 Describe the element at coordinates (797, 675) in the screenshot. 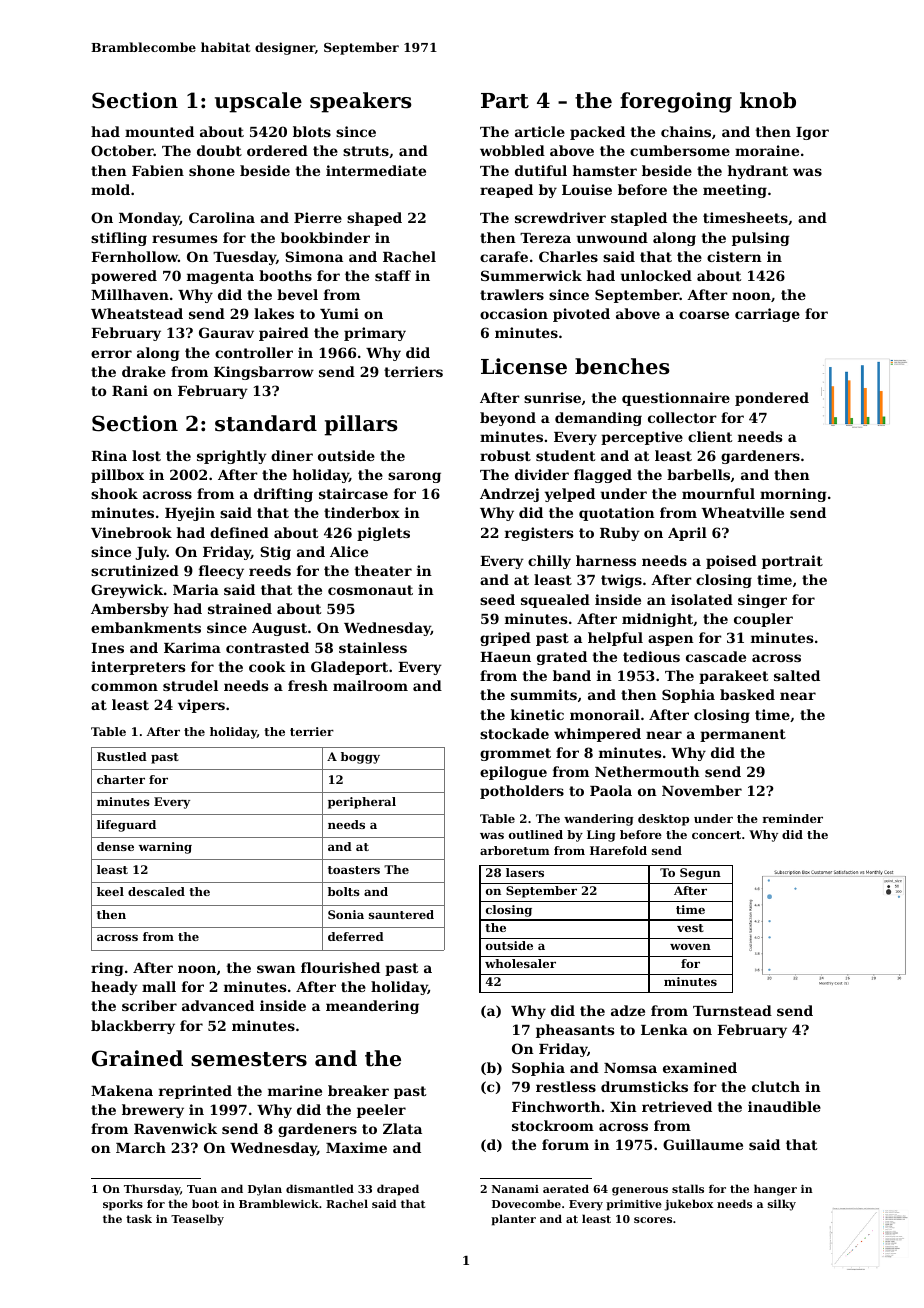

I see `salted` at that location.
